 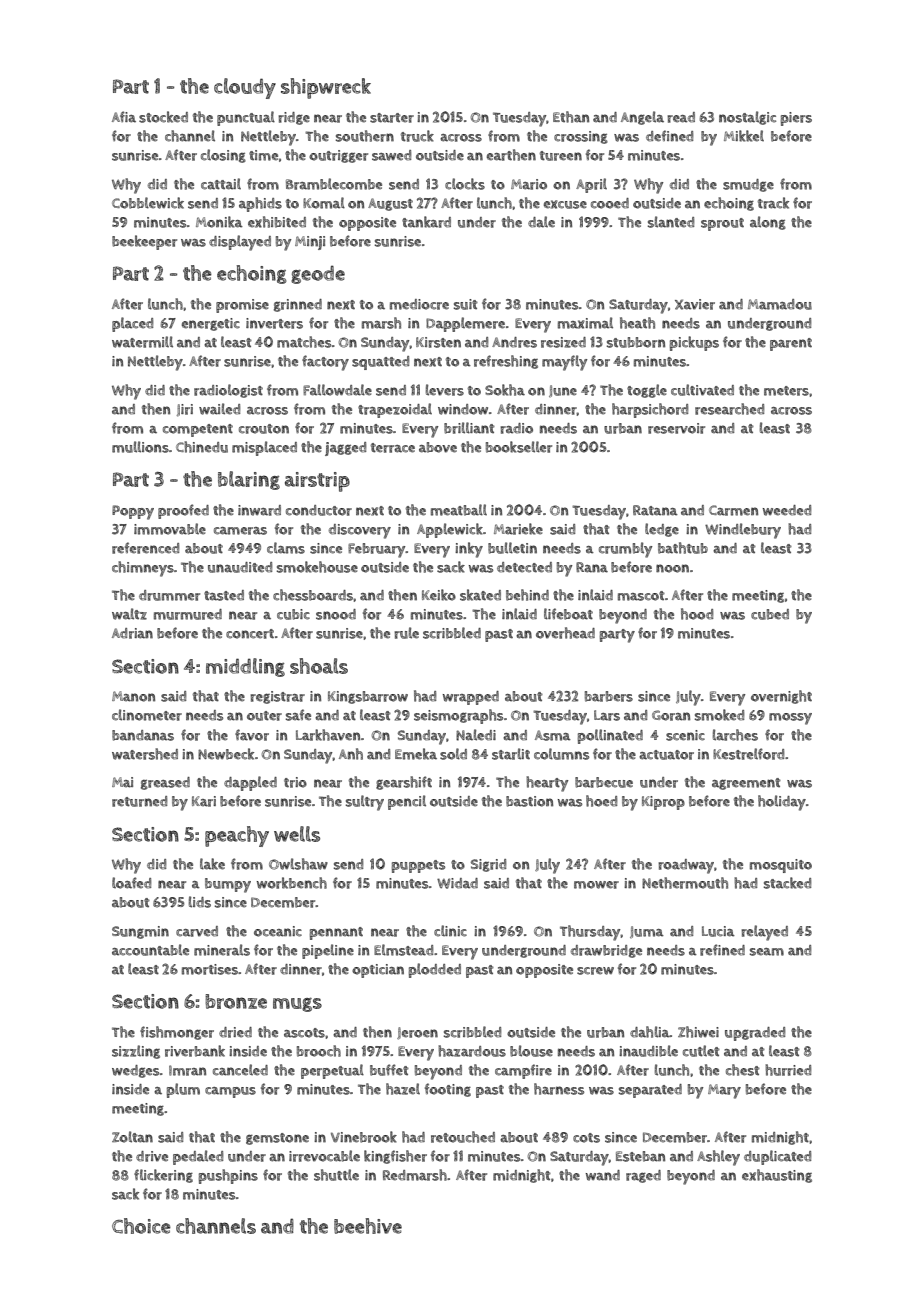 I want to click on Mario, so click(x=529, y=184).
